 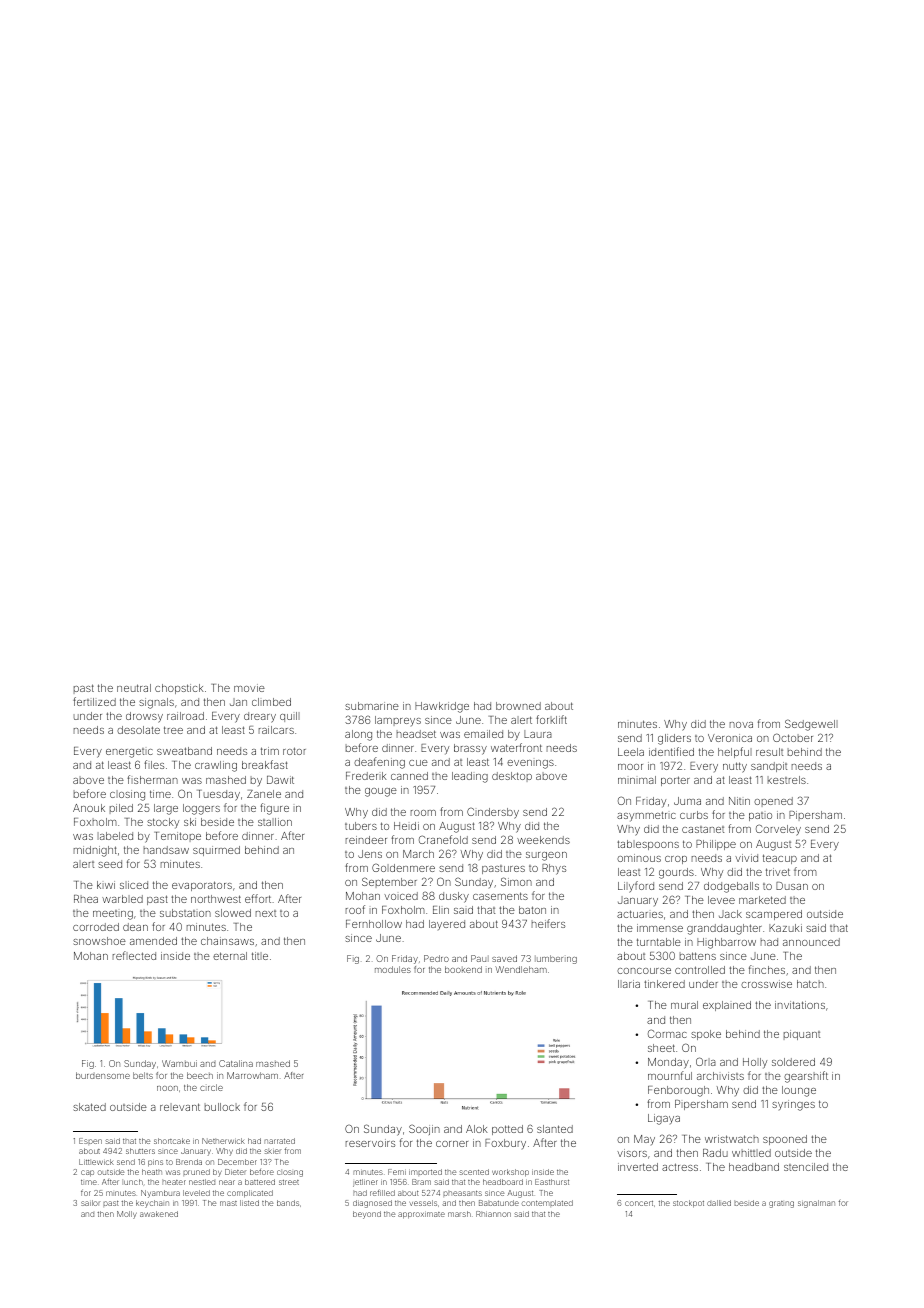 What do you see at coordinates (249, 688) in the screenshot?
I see `movie` at bounding box center [249, 688].
